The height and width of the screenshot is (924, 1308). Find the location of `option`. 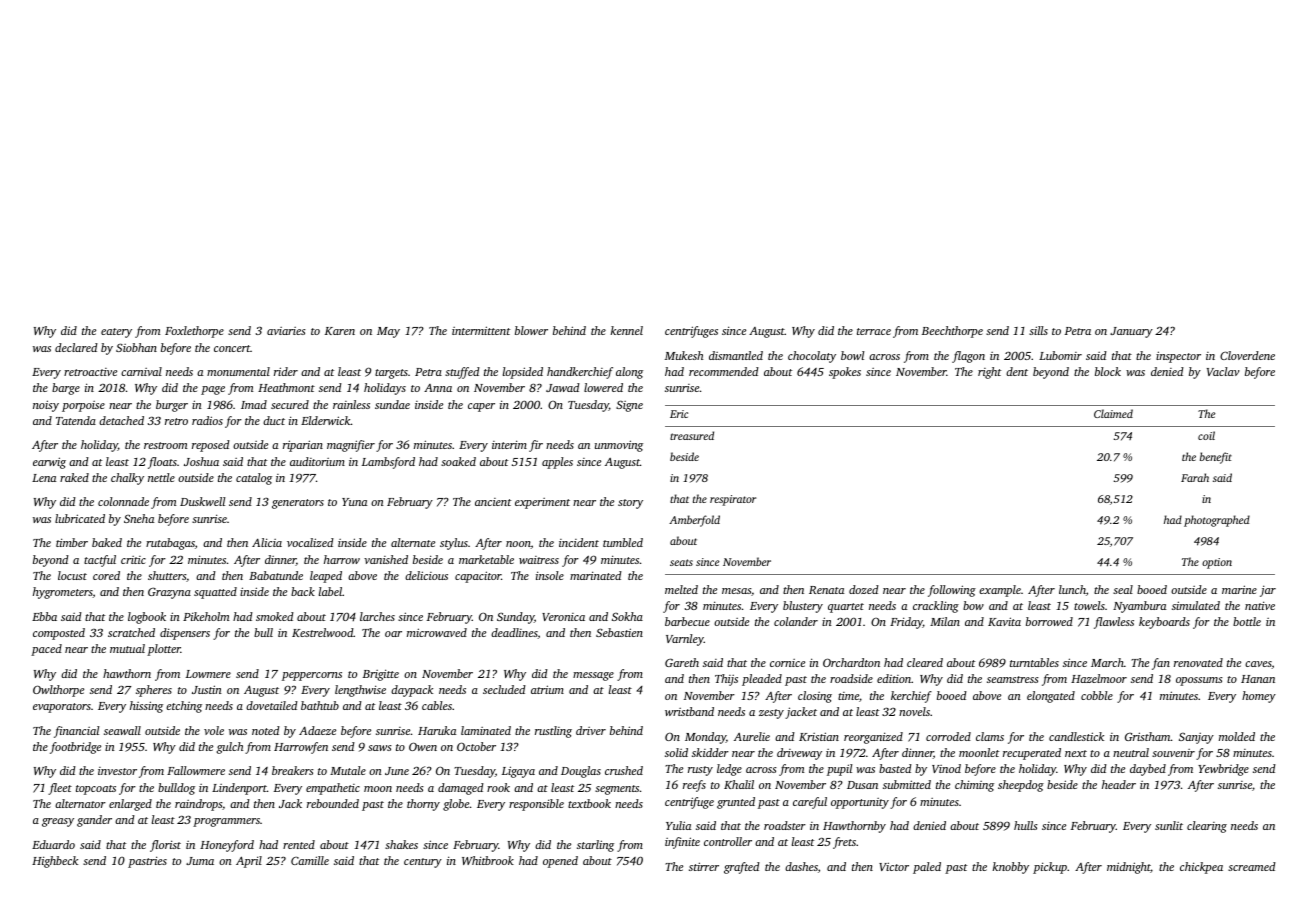

option is located at coordinates (1217, 563).
